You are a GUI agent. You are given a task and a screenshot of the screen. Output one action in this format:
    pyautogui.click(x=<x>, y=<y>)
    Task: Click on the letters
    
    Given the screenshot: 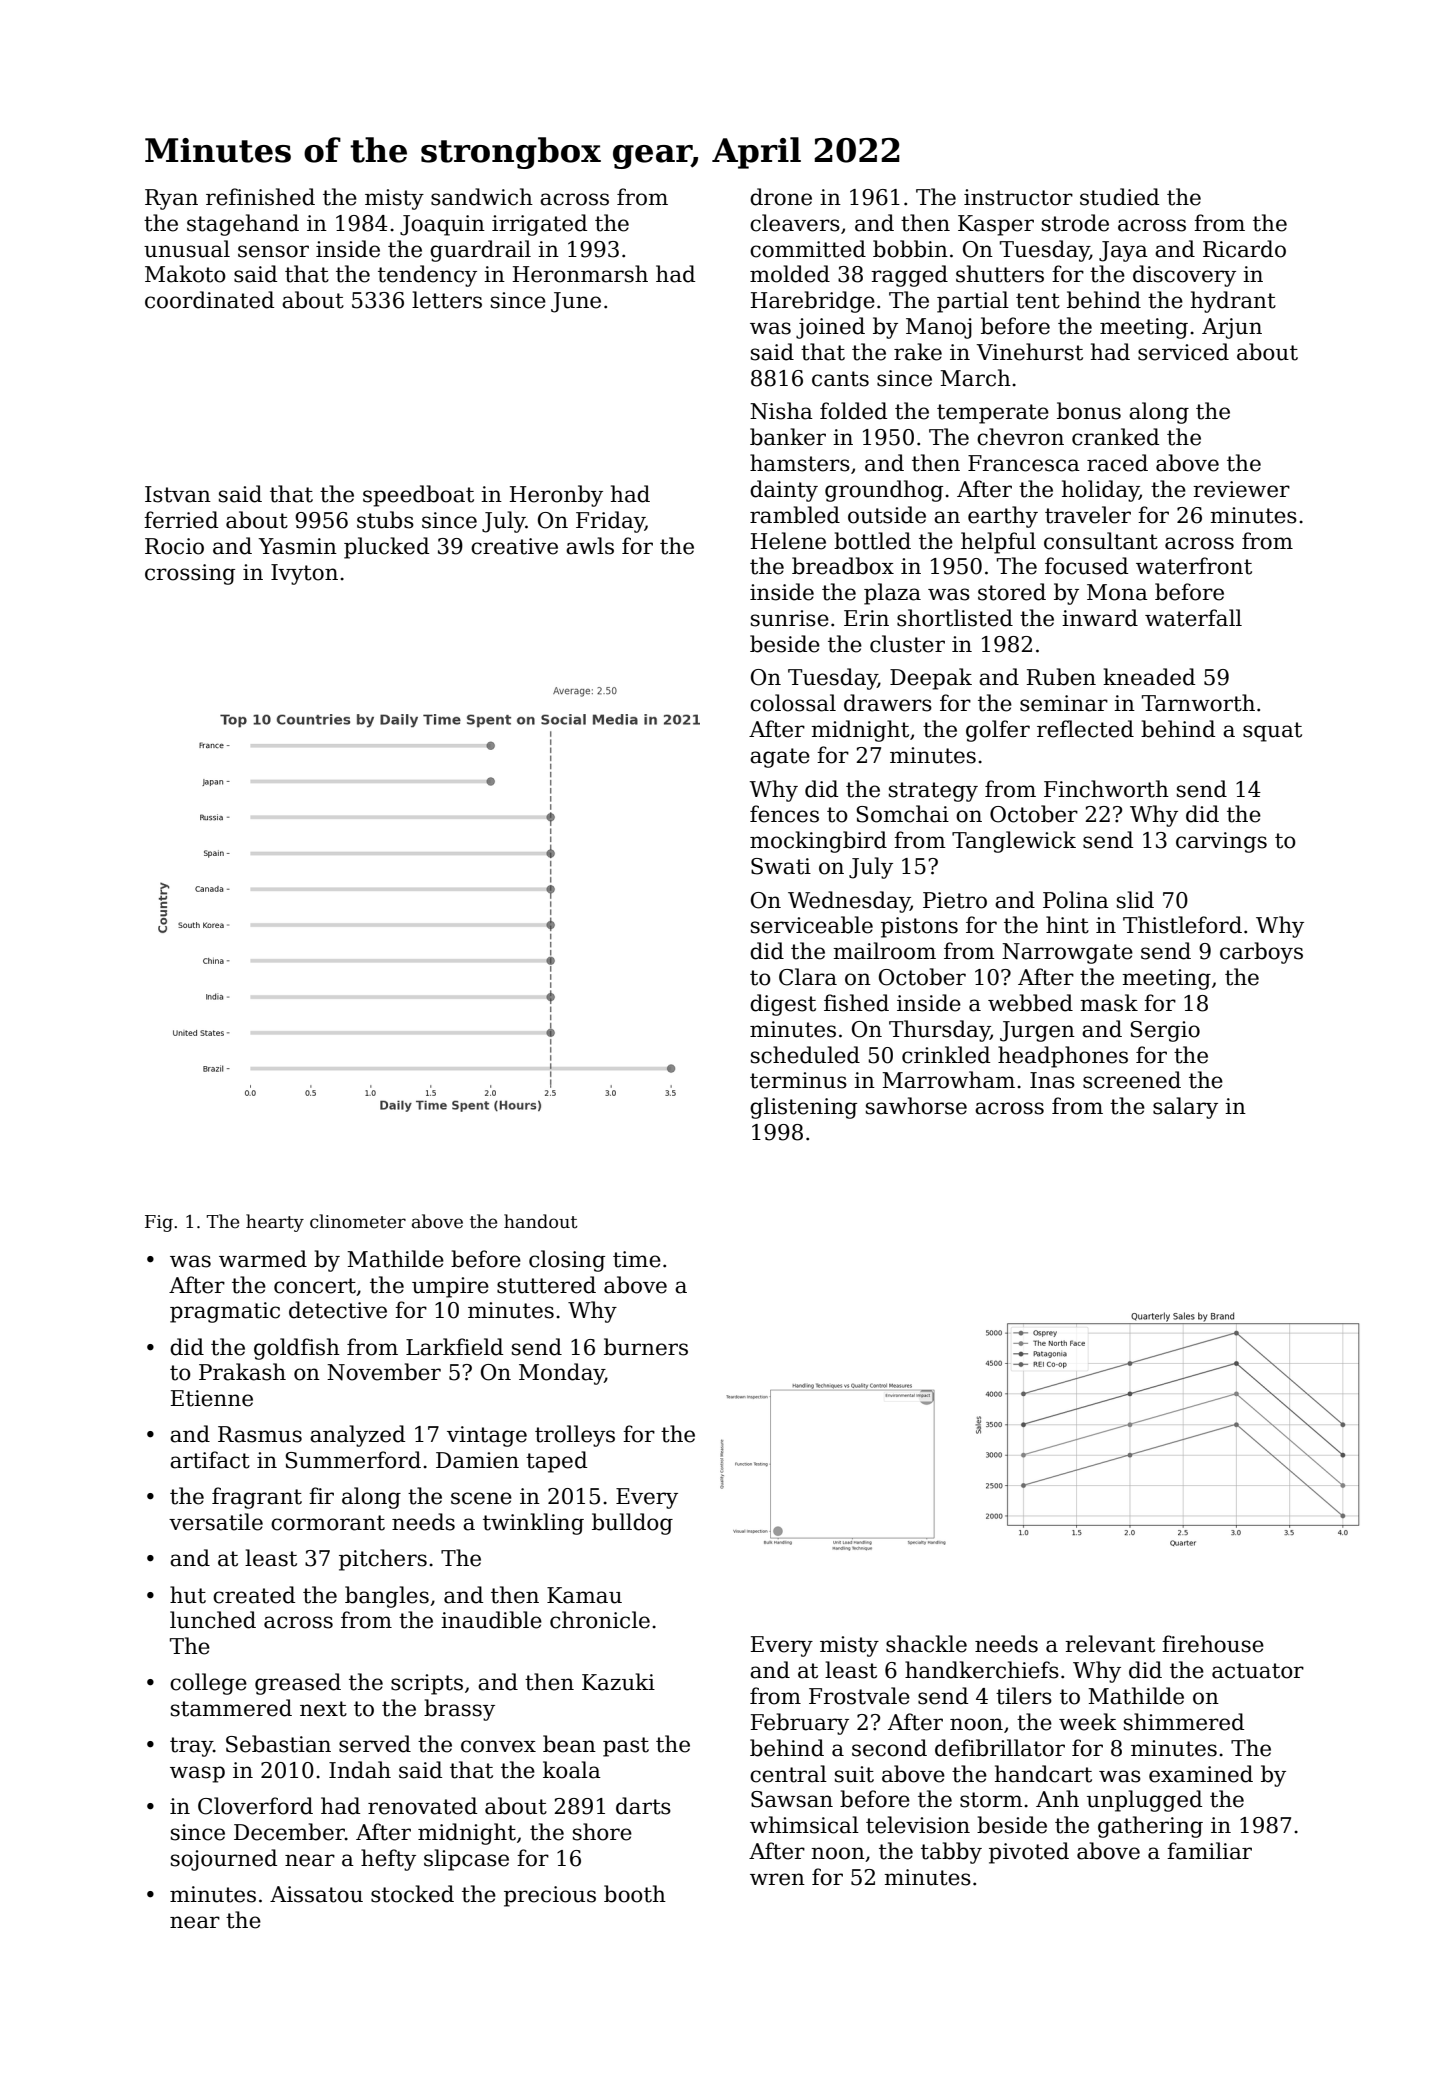 What is the action you would take?
    pyautogui.click(x=447, y=300)
